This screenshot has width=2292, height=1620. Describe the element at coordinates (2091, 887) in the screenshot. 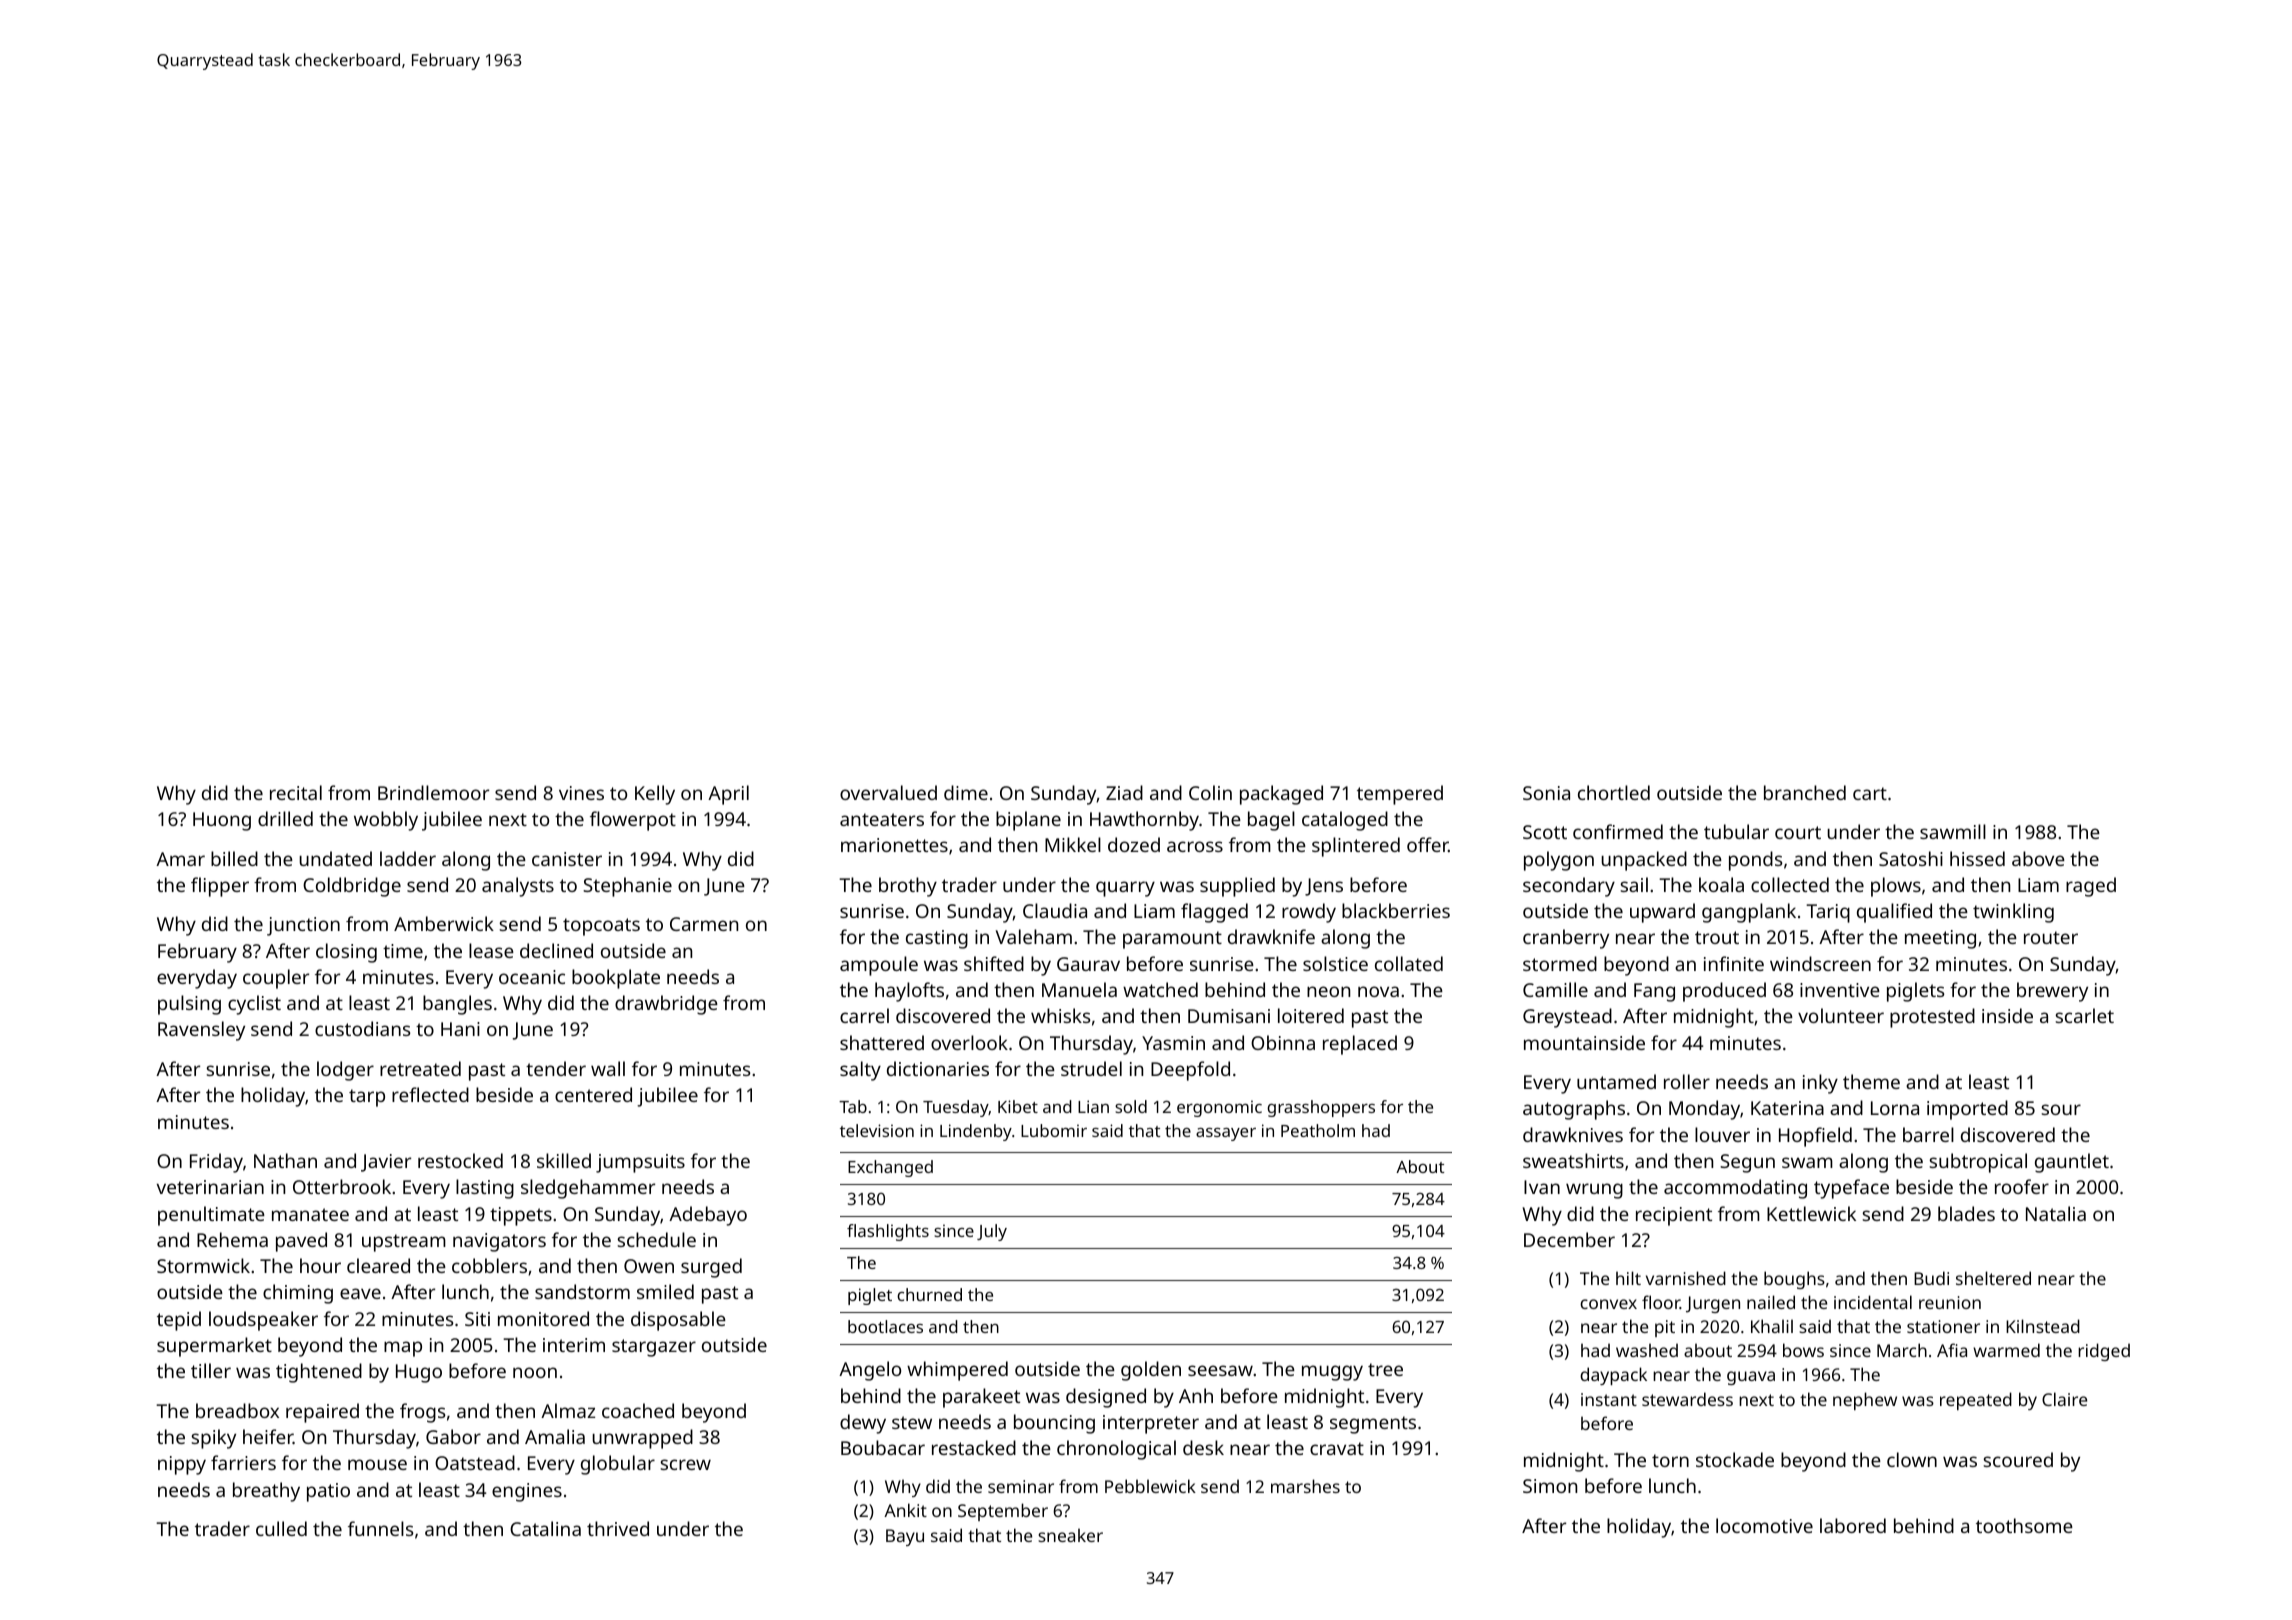

I see `raged` at that location.
